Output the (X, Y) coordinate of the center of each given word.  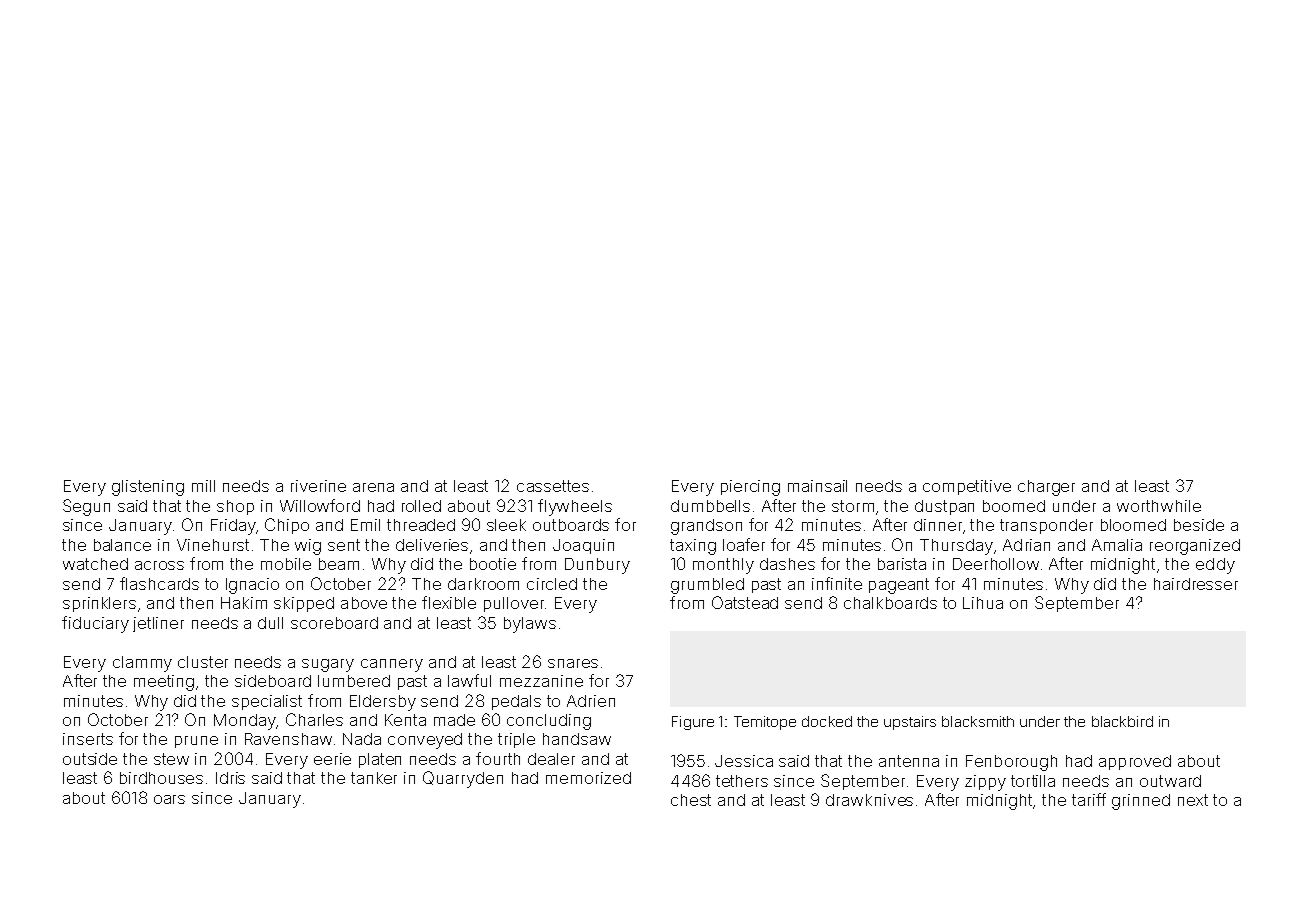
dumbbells (710, 506)
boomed (1014, 506)
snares (573, 663)
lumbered (354, 681)
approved (1135, 762)
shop (235, 507)
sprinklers (99, 604)
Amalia (1117, 545)
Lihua (983, 603)
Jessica (744, 761)
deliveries (432, 545)
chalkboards (890, 603)
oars (169, 799)
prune (196, 742)
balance (122, 545)
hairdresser (1196, 584)
